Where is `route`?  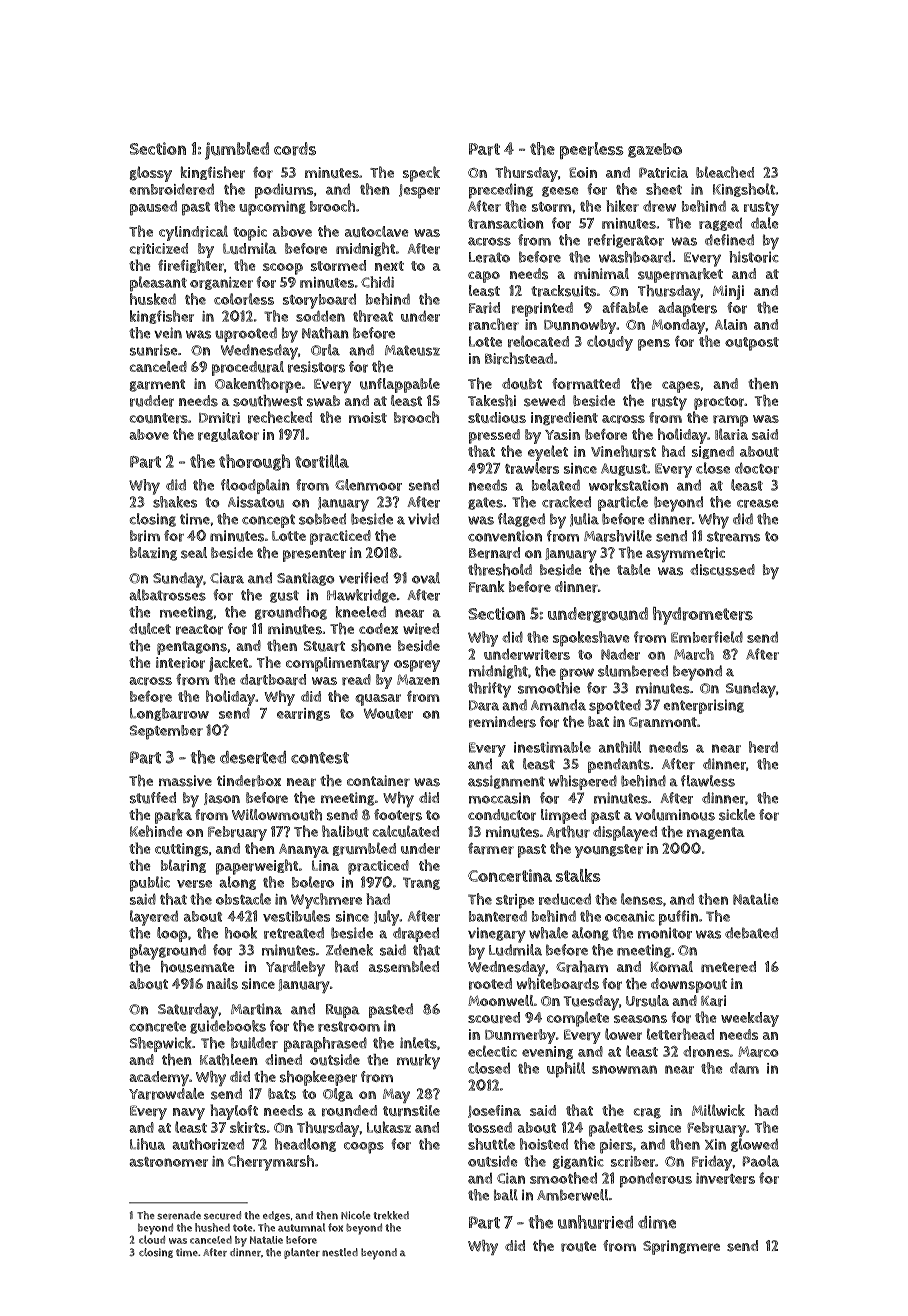 route is located at coordinates (579, 1246).
